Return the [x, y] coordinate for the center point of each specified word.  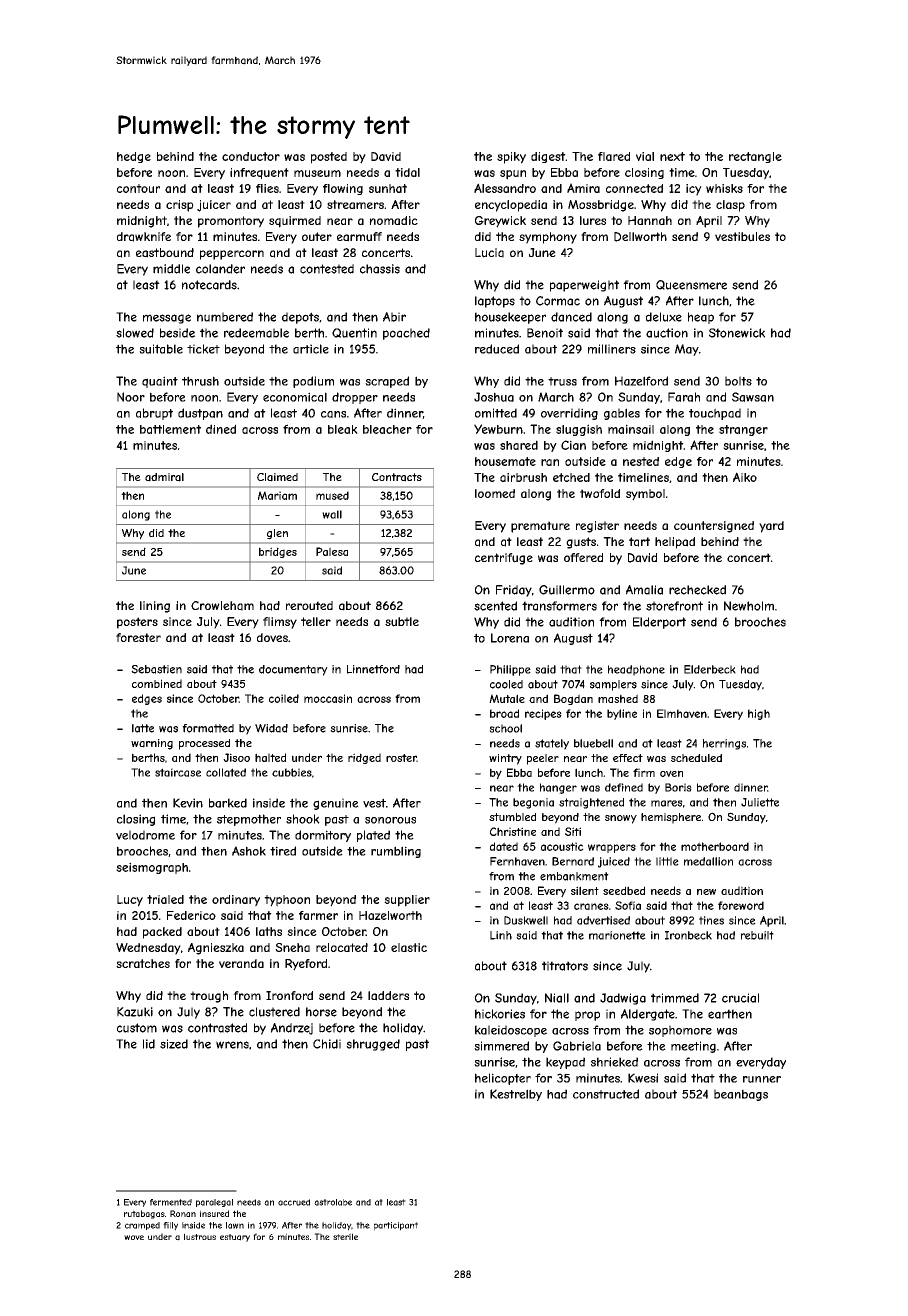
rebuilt [757, 935]
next [672, 156]
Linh [501, 935]
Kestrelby [516, 1095]
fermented [171, 1202]
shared [519, 445]
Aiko [745, 477]
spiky [511, 158]
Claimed [277, 477]
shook [303, 819]
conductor [251, 156]
